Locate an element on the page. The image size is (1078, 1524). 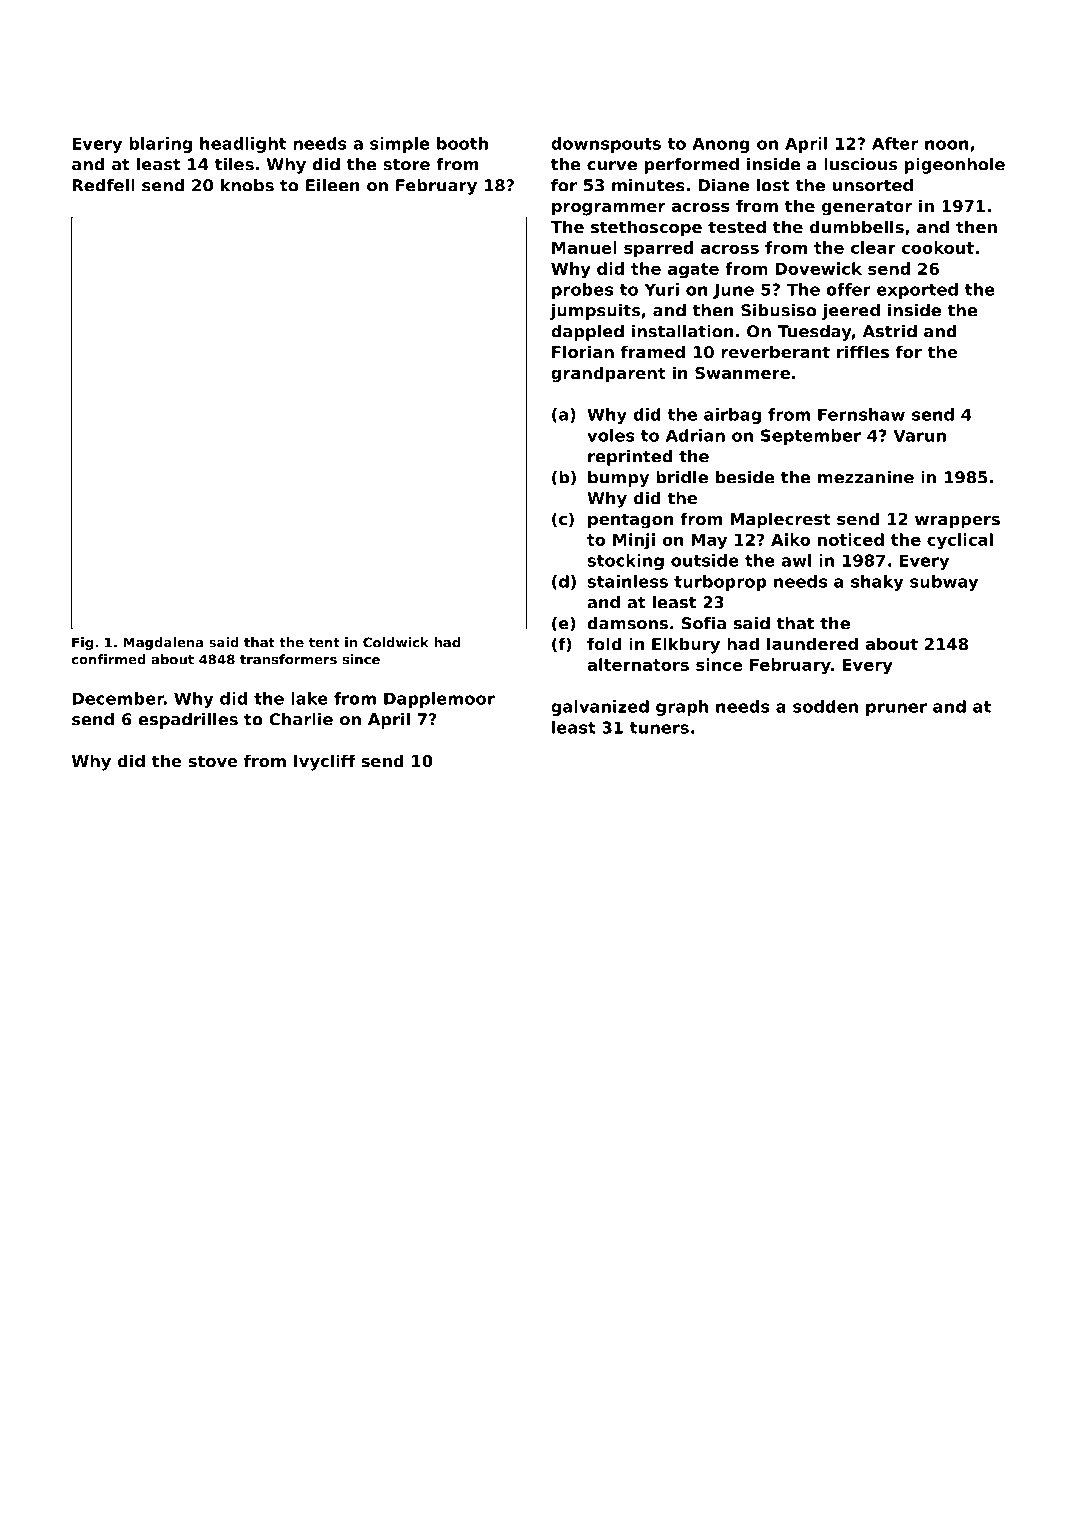
generator is located at coordinates (867, 208).
